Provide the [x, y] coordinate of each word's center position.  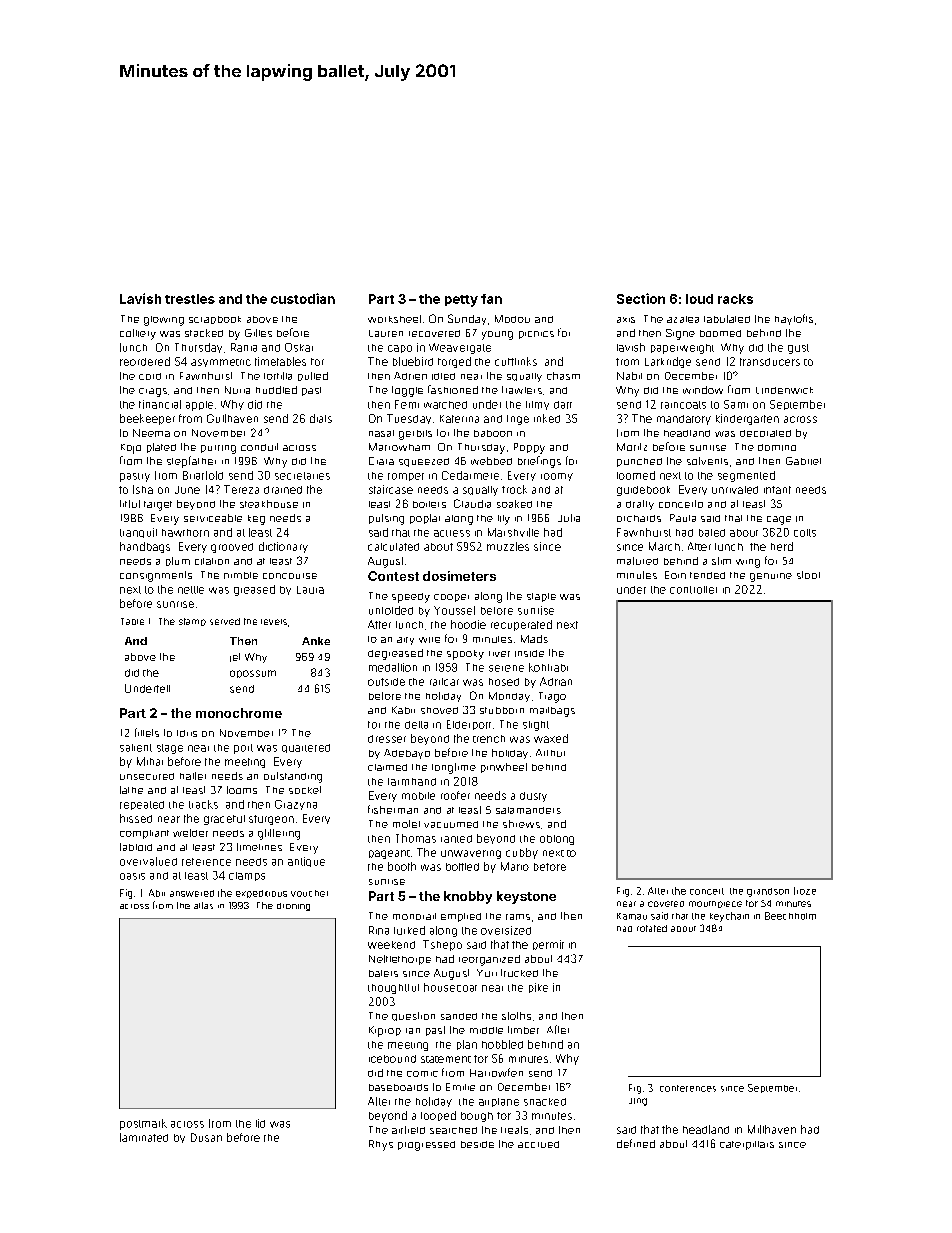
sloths [516, 1016]
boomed [720, 333]
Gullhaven [232, 418]
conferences [688, 1088]
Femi [407, 404]
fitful [130, 504]
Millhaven [772, 1129]
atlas [203, 905]
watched [445, 405]
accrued [538, 1144]
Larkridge [668, 362]
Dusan [206, 1137]
